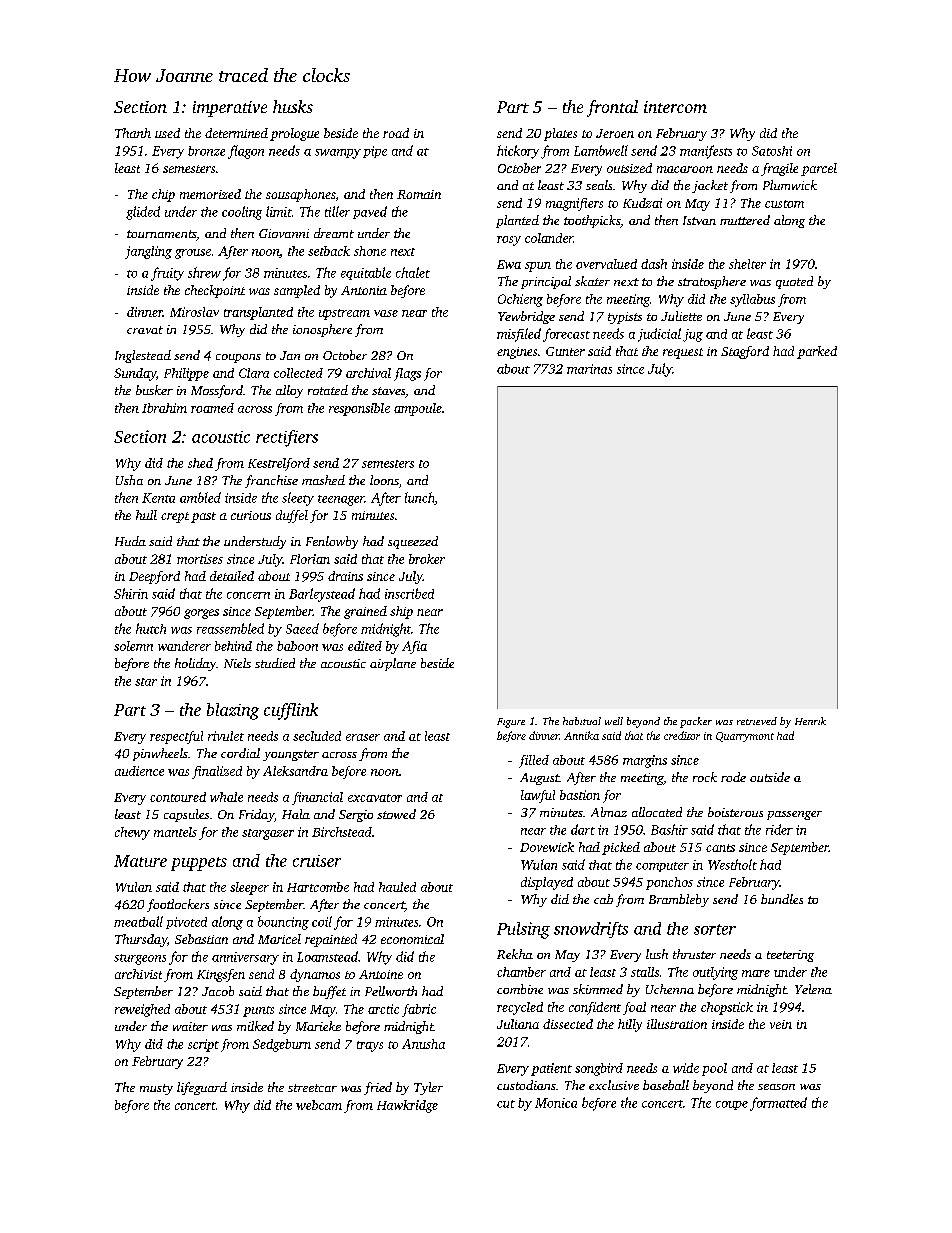  What do you see at coordinates (675, 107) in the screenshot?
I see `intercom` at bounding box center [675, 107].
